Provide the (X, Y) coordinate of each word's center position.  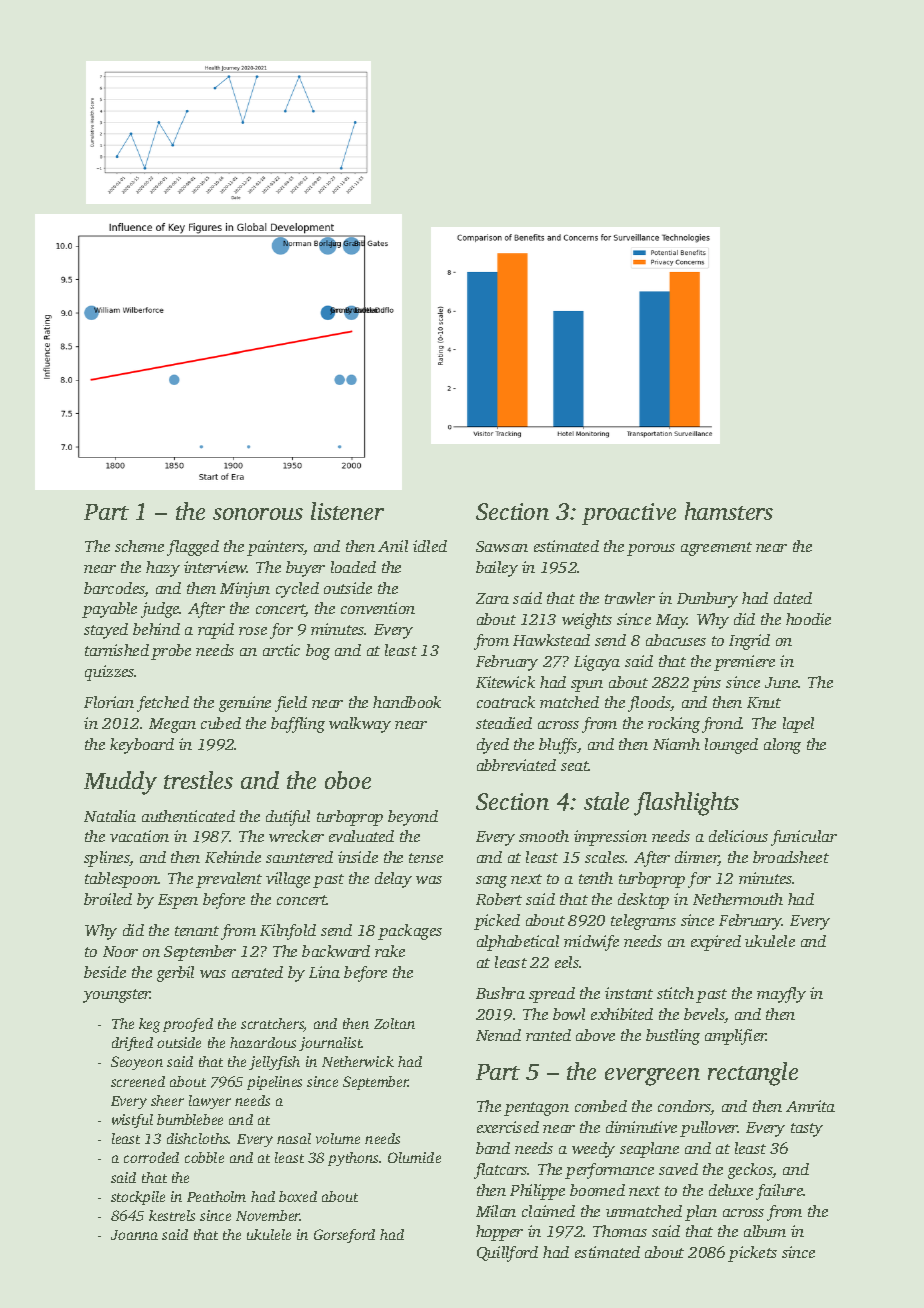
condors (684, 1107)
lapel (798, 725)
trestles (198, 780)
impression (610, 838)
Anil (393, 546)
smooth (544, 836)
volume (338, 1138)
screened (138, 1081)
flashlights (686, 804)
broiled (108, 899)
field (291, 704)
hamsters (729, 511)
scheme (139, 546)
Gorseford (344, 1236)
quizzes (110, 673)
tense (426, 858)
